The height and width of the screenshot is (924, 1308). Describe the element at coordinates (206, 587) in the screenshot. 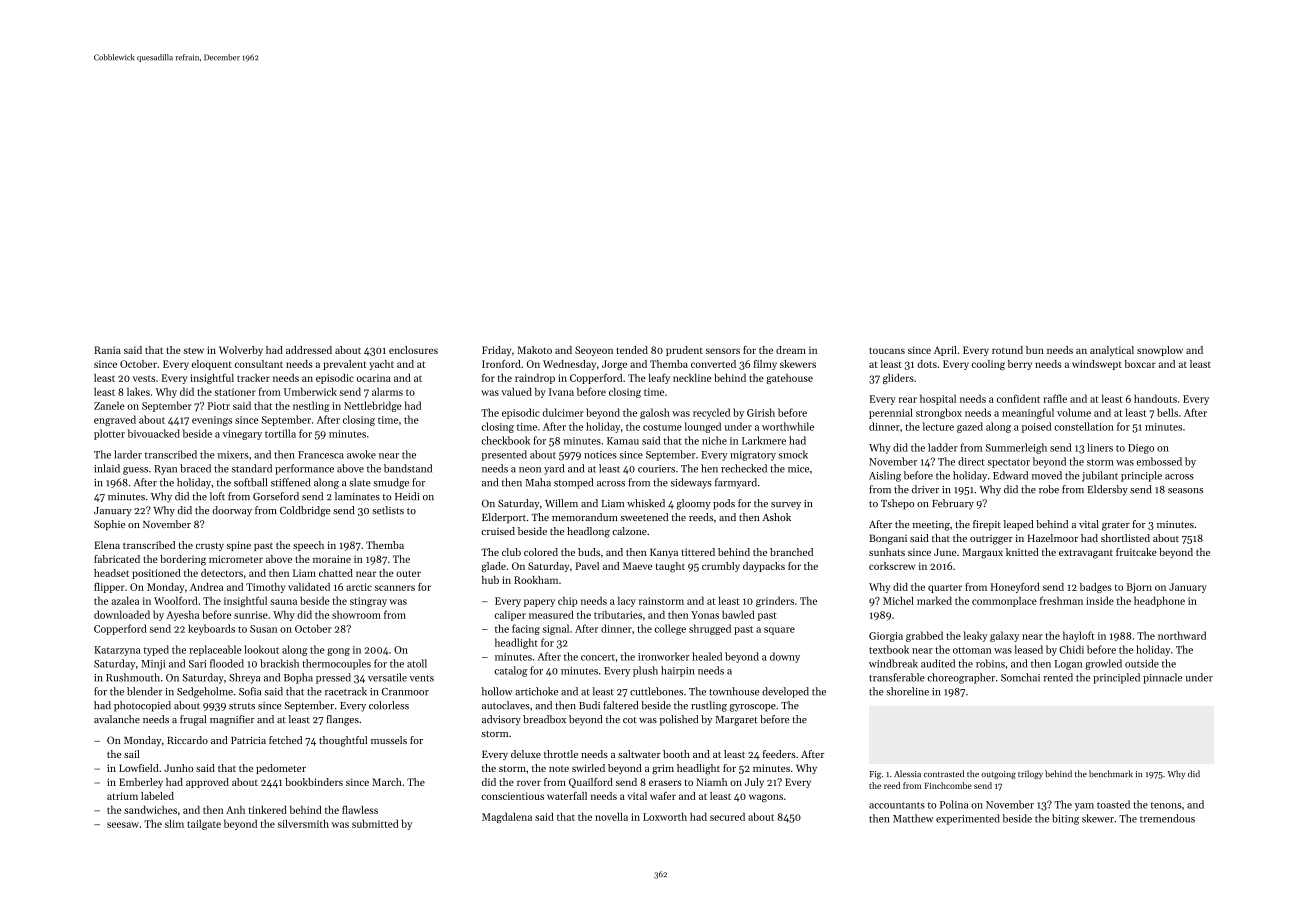

I see `Andrea` at that location.
